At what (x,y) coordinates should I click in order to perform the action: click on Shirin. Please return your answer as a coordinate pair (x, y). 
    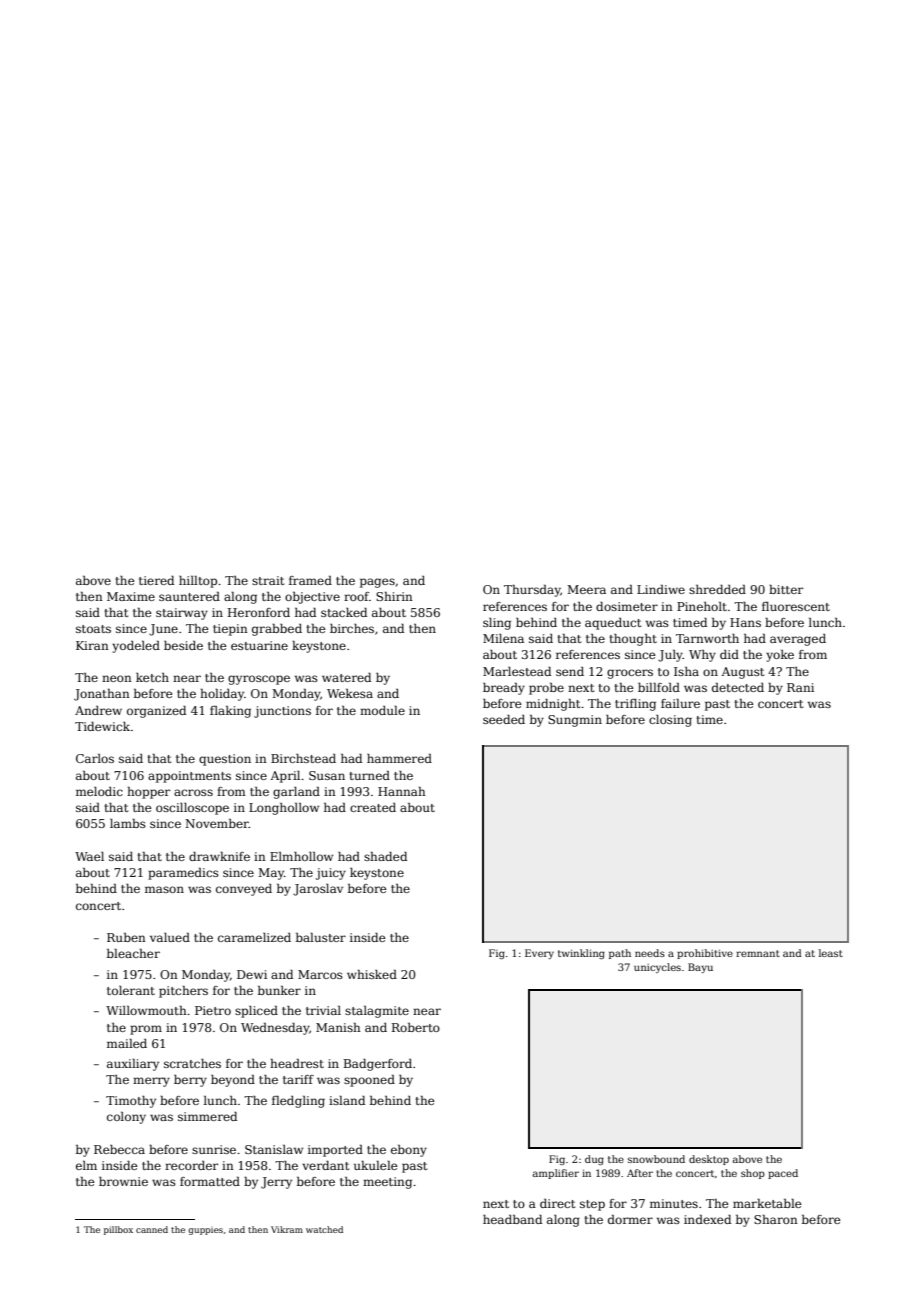
    Looking at the image, I should click on (394, 596).
